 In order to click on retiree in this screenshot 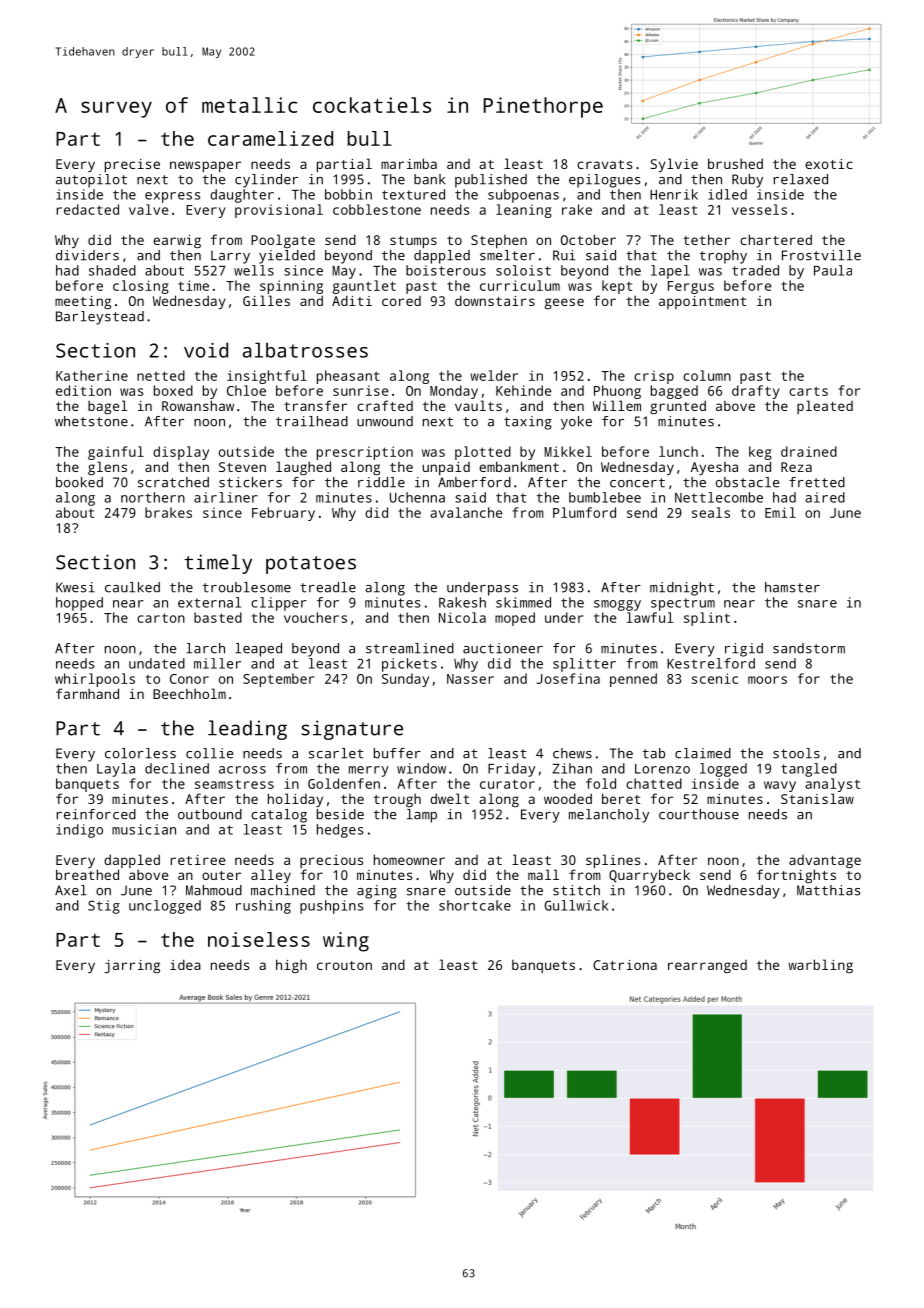, I will do `click(197, 860)`.
